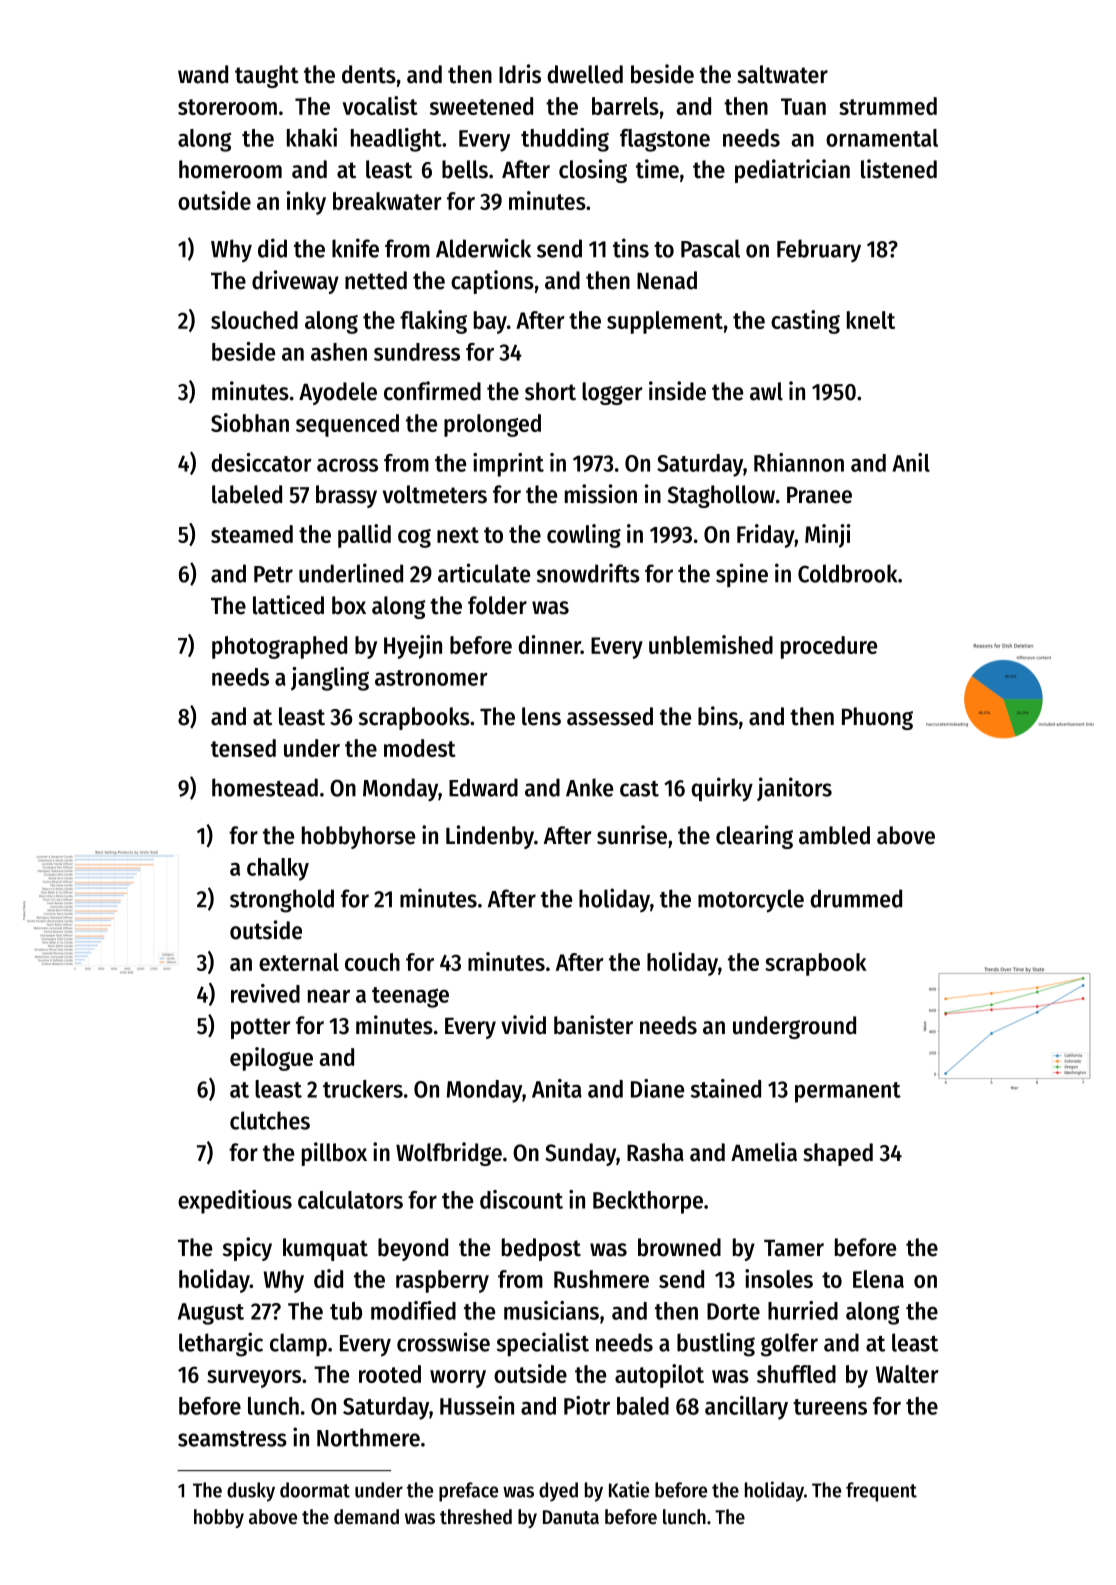  I want to click on listened, so click(899, 169).
